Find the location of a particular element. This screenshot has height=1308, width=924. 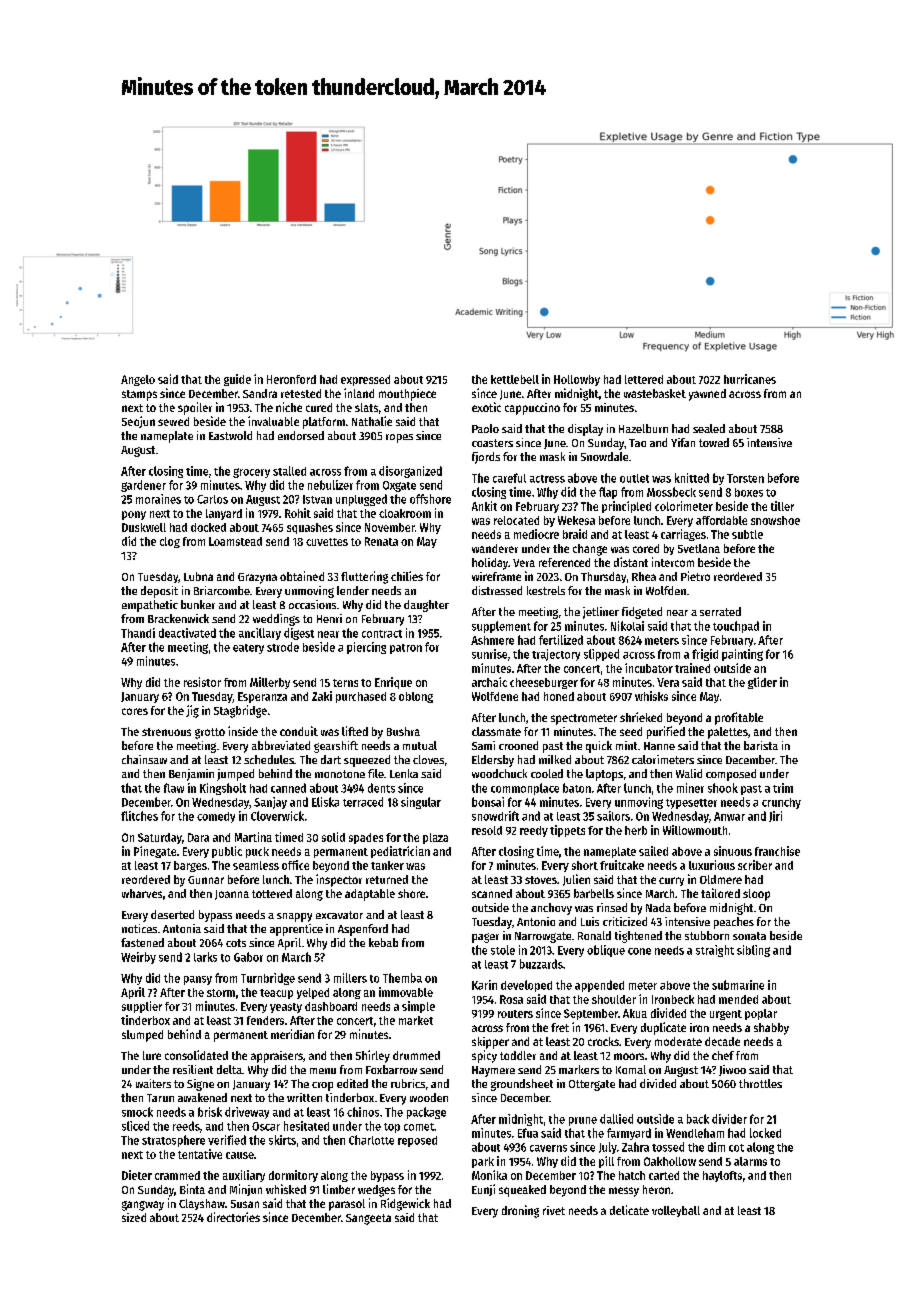

sonata is located at coordinates (749, 936).
